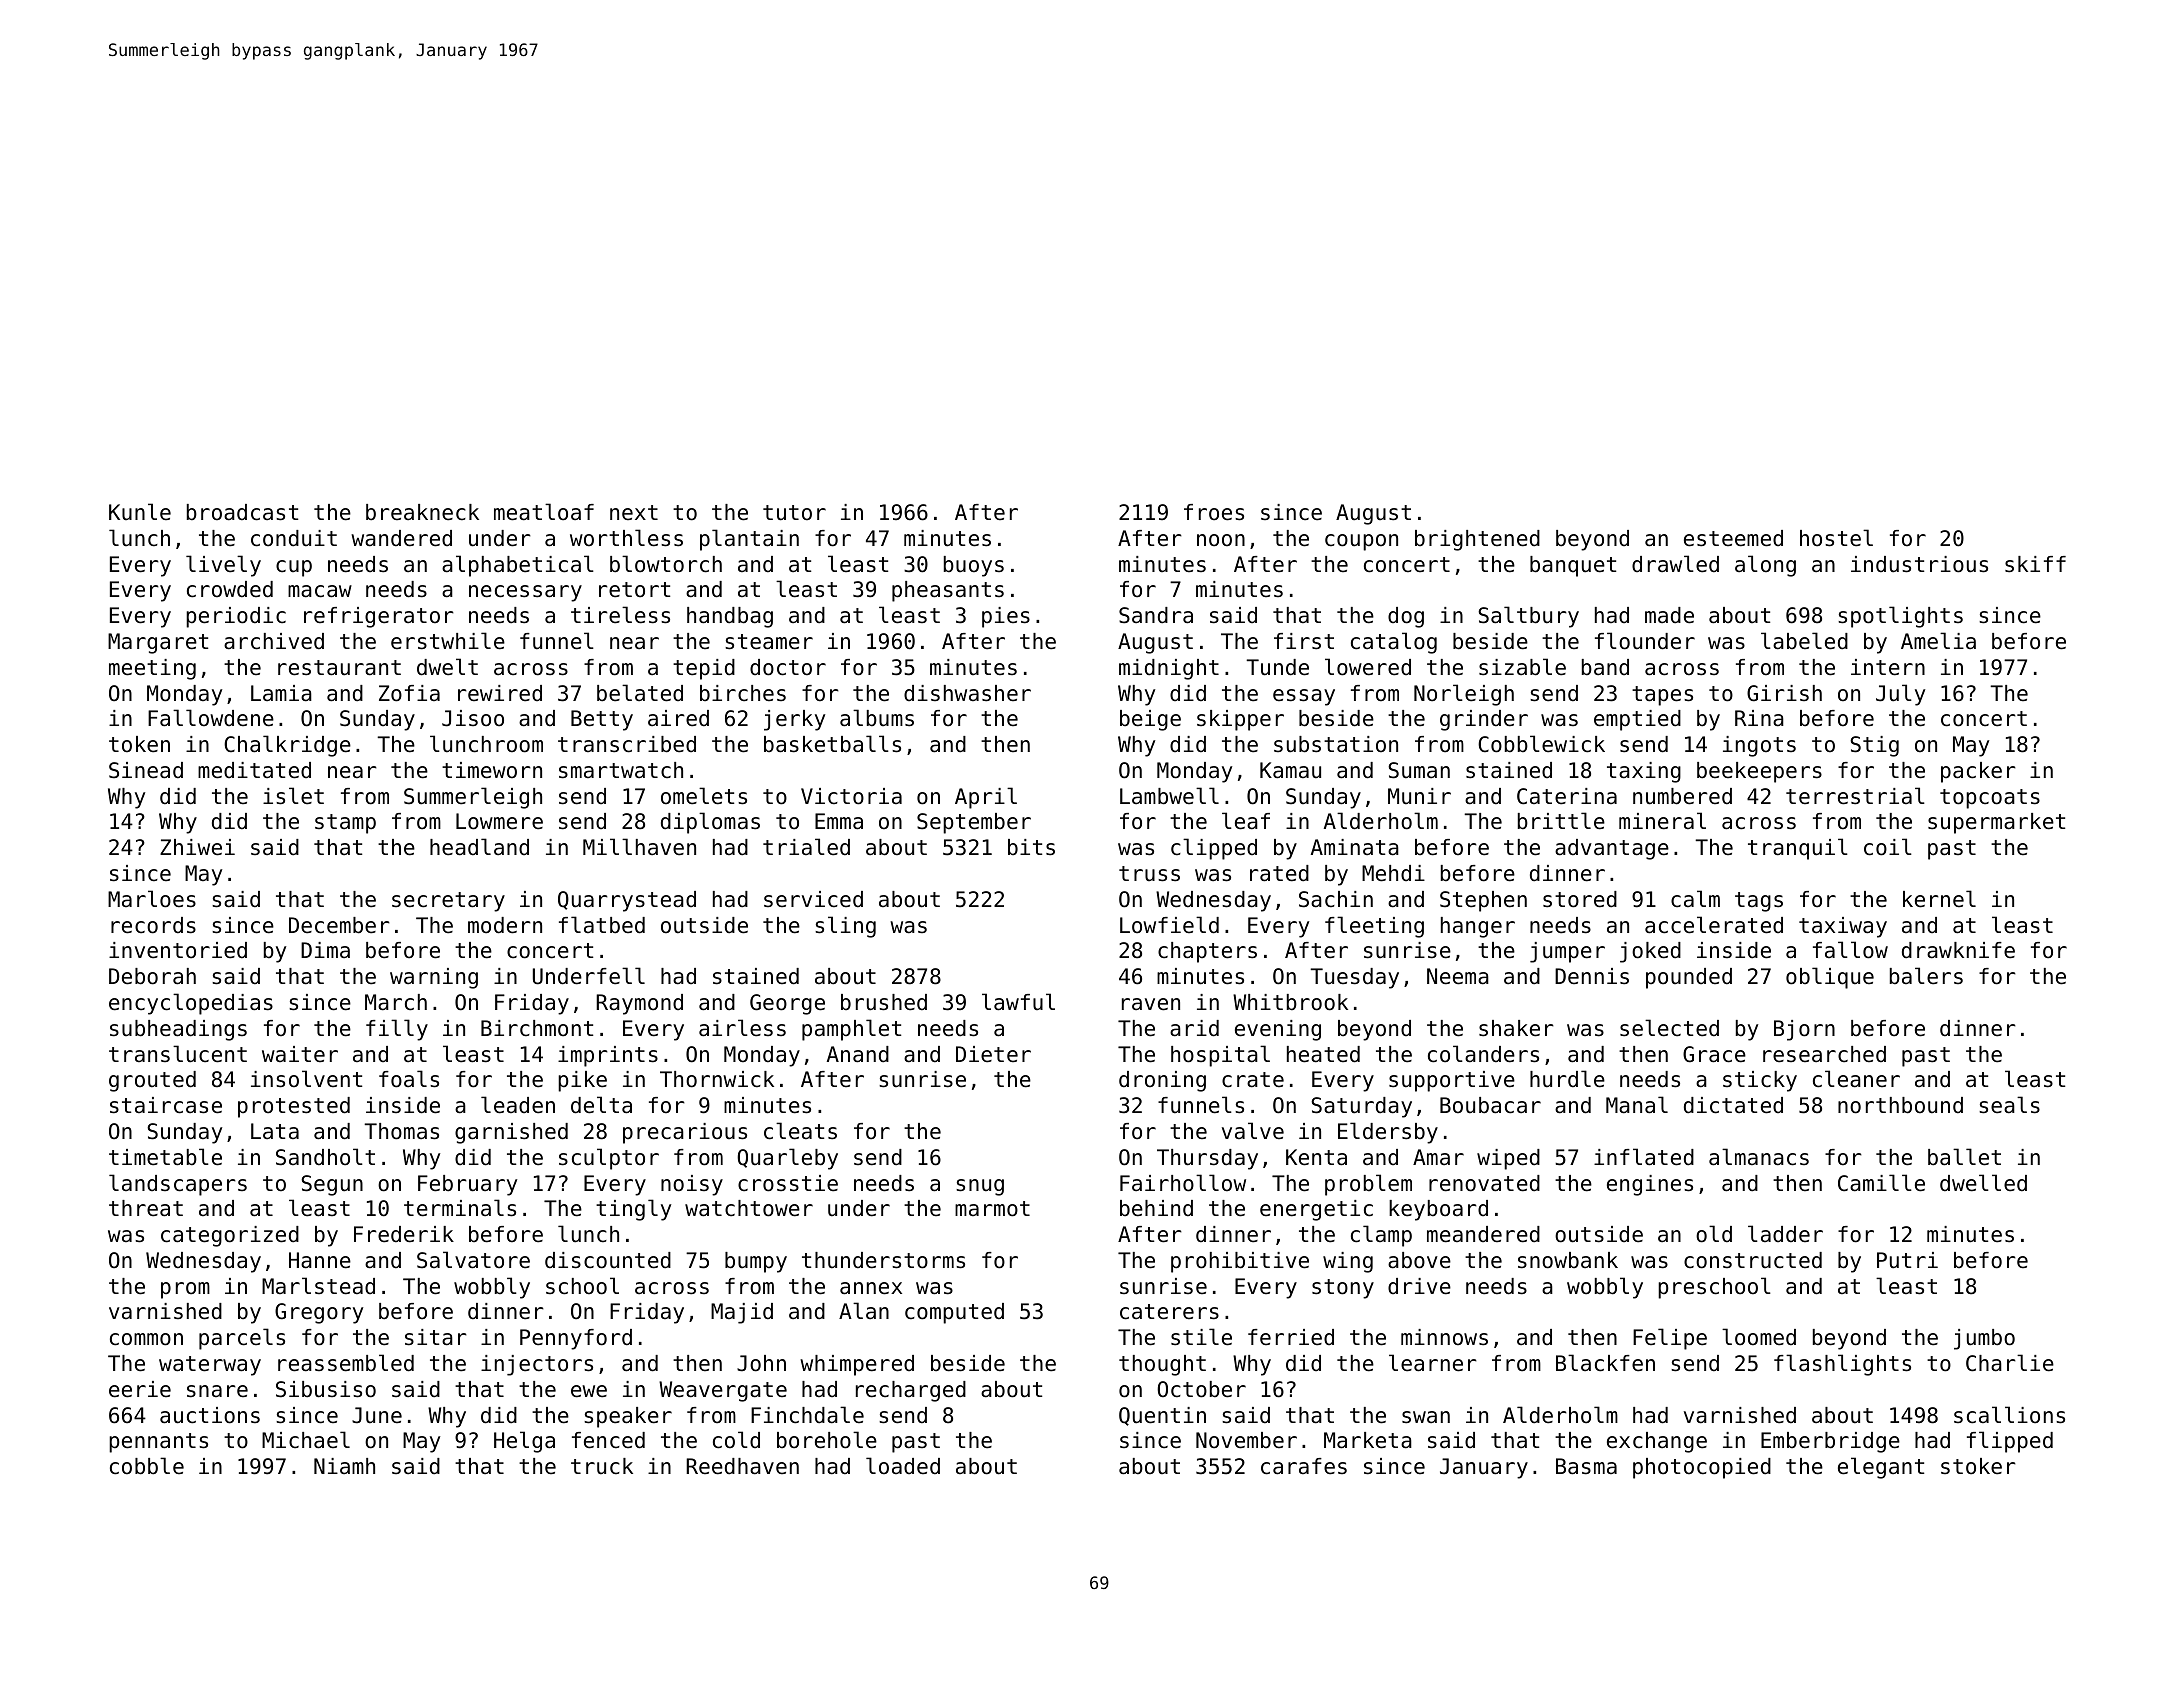  I want to click on lively, so click(223, 566).
